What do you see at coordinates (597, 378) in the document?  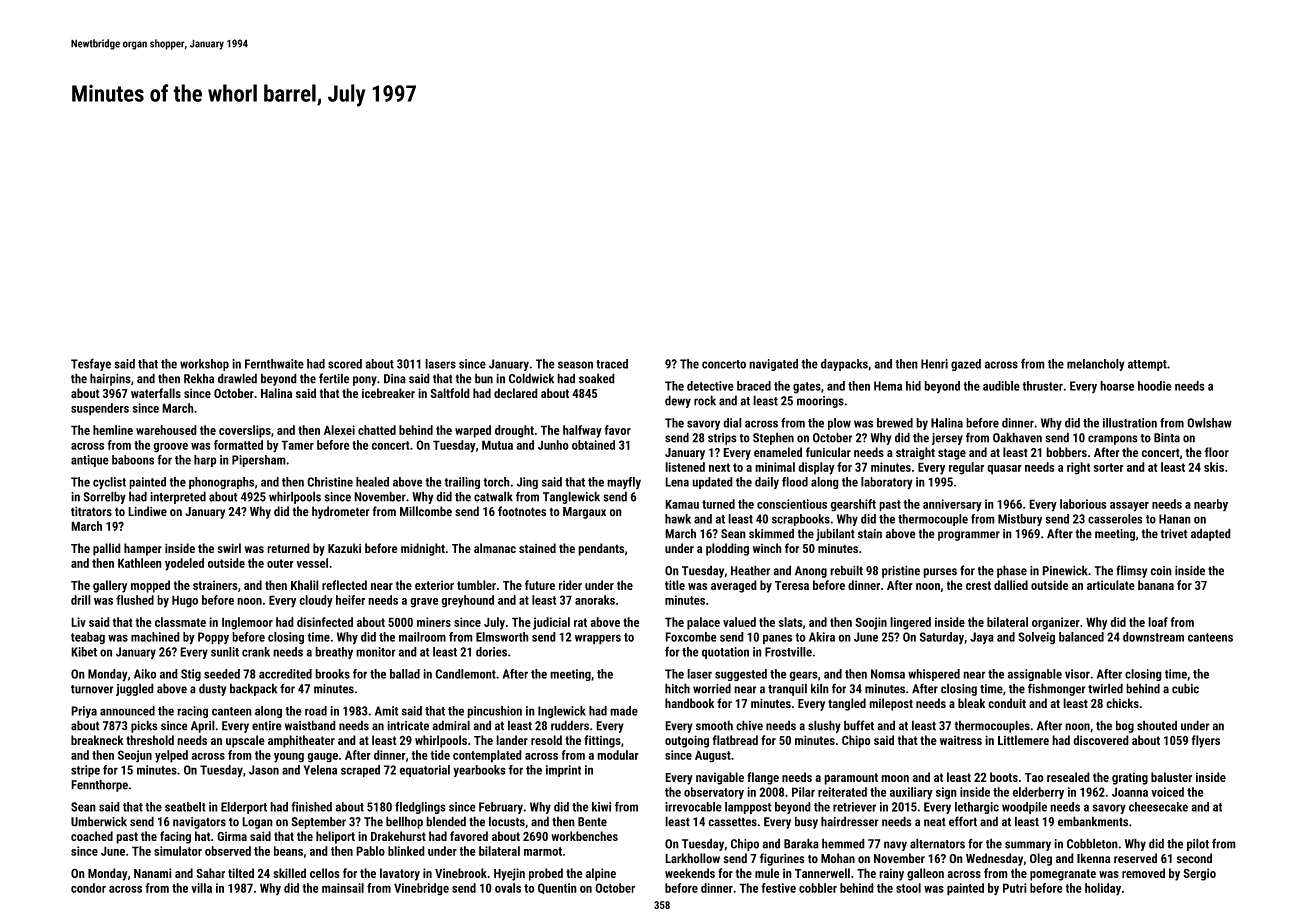 I see `soaked` at bounding box center [597, 378].
